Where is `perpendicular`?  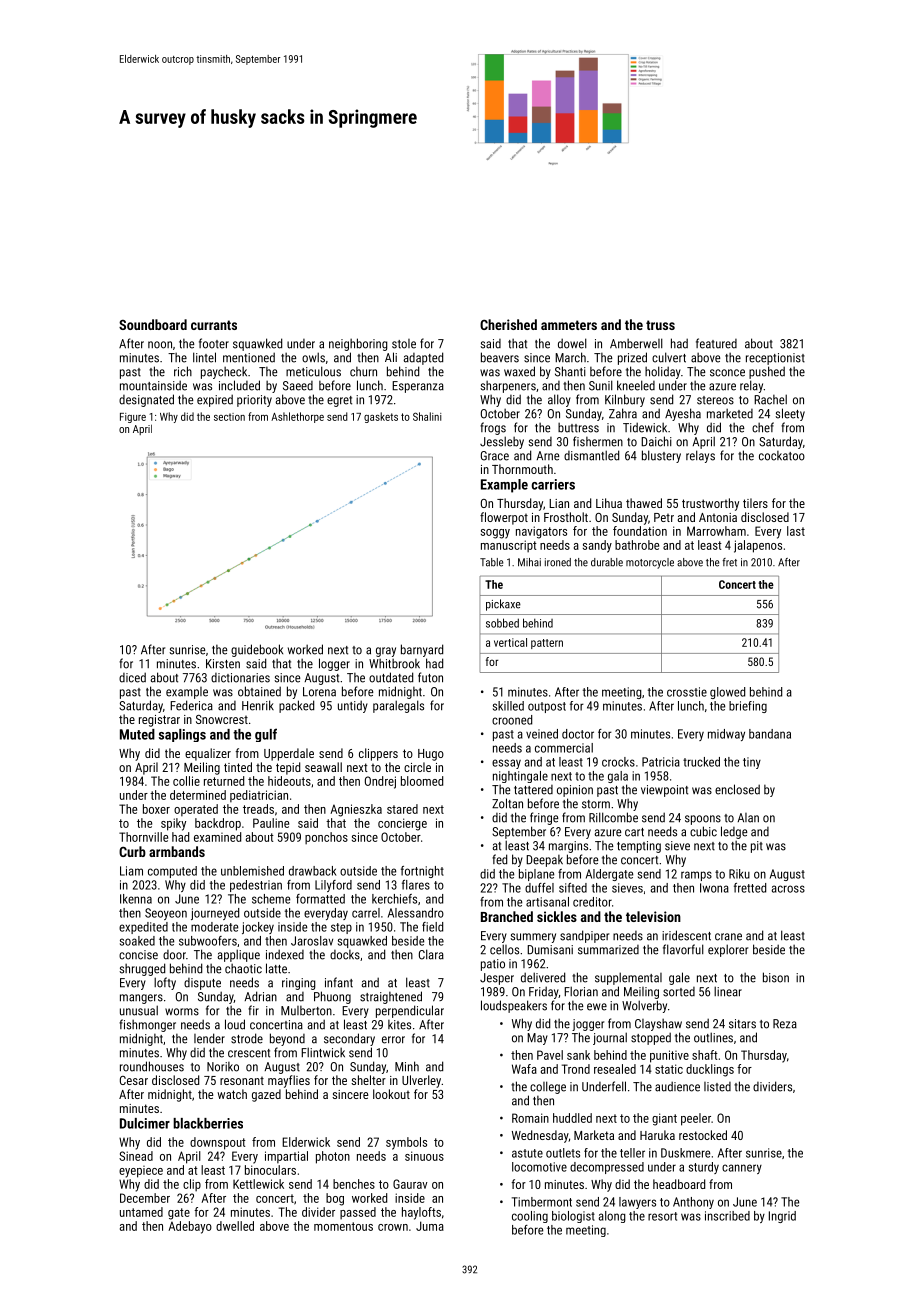
perpendicular is located at coordinates (410, 1011).
